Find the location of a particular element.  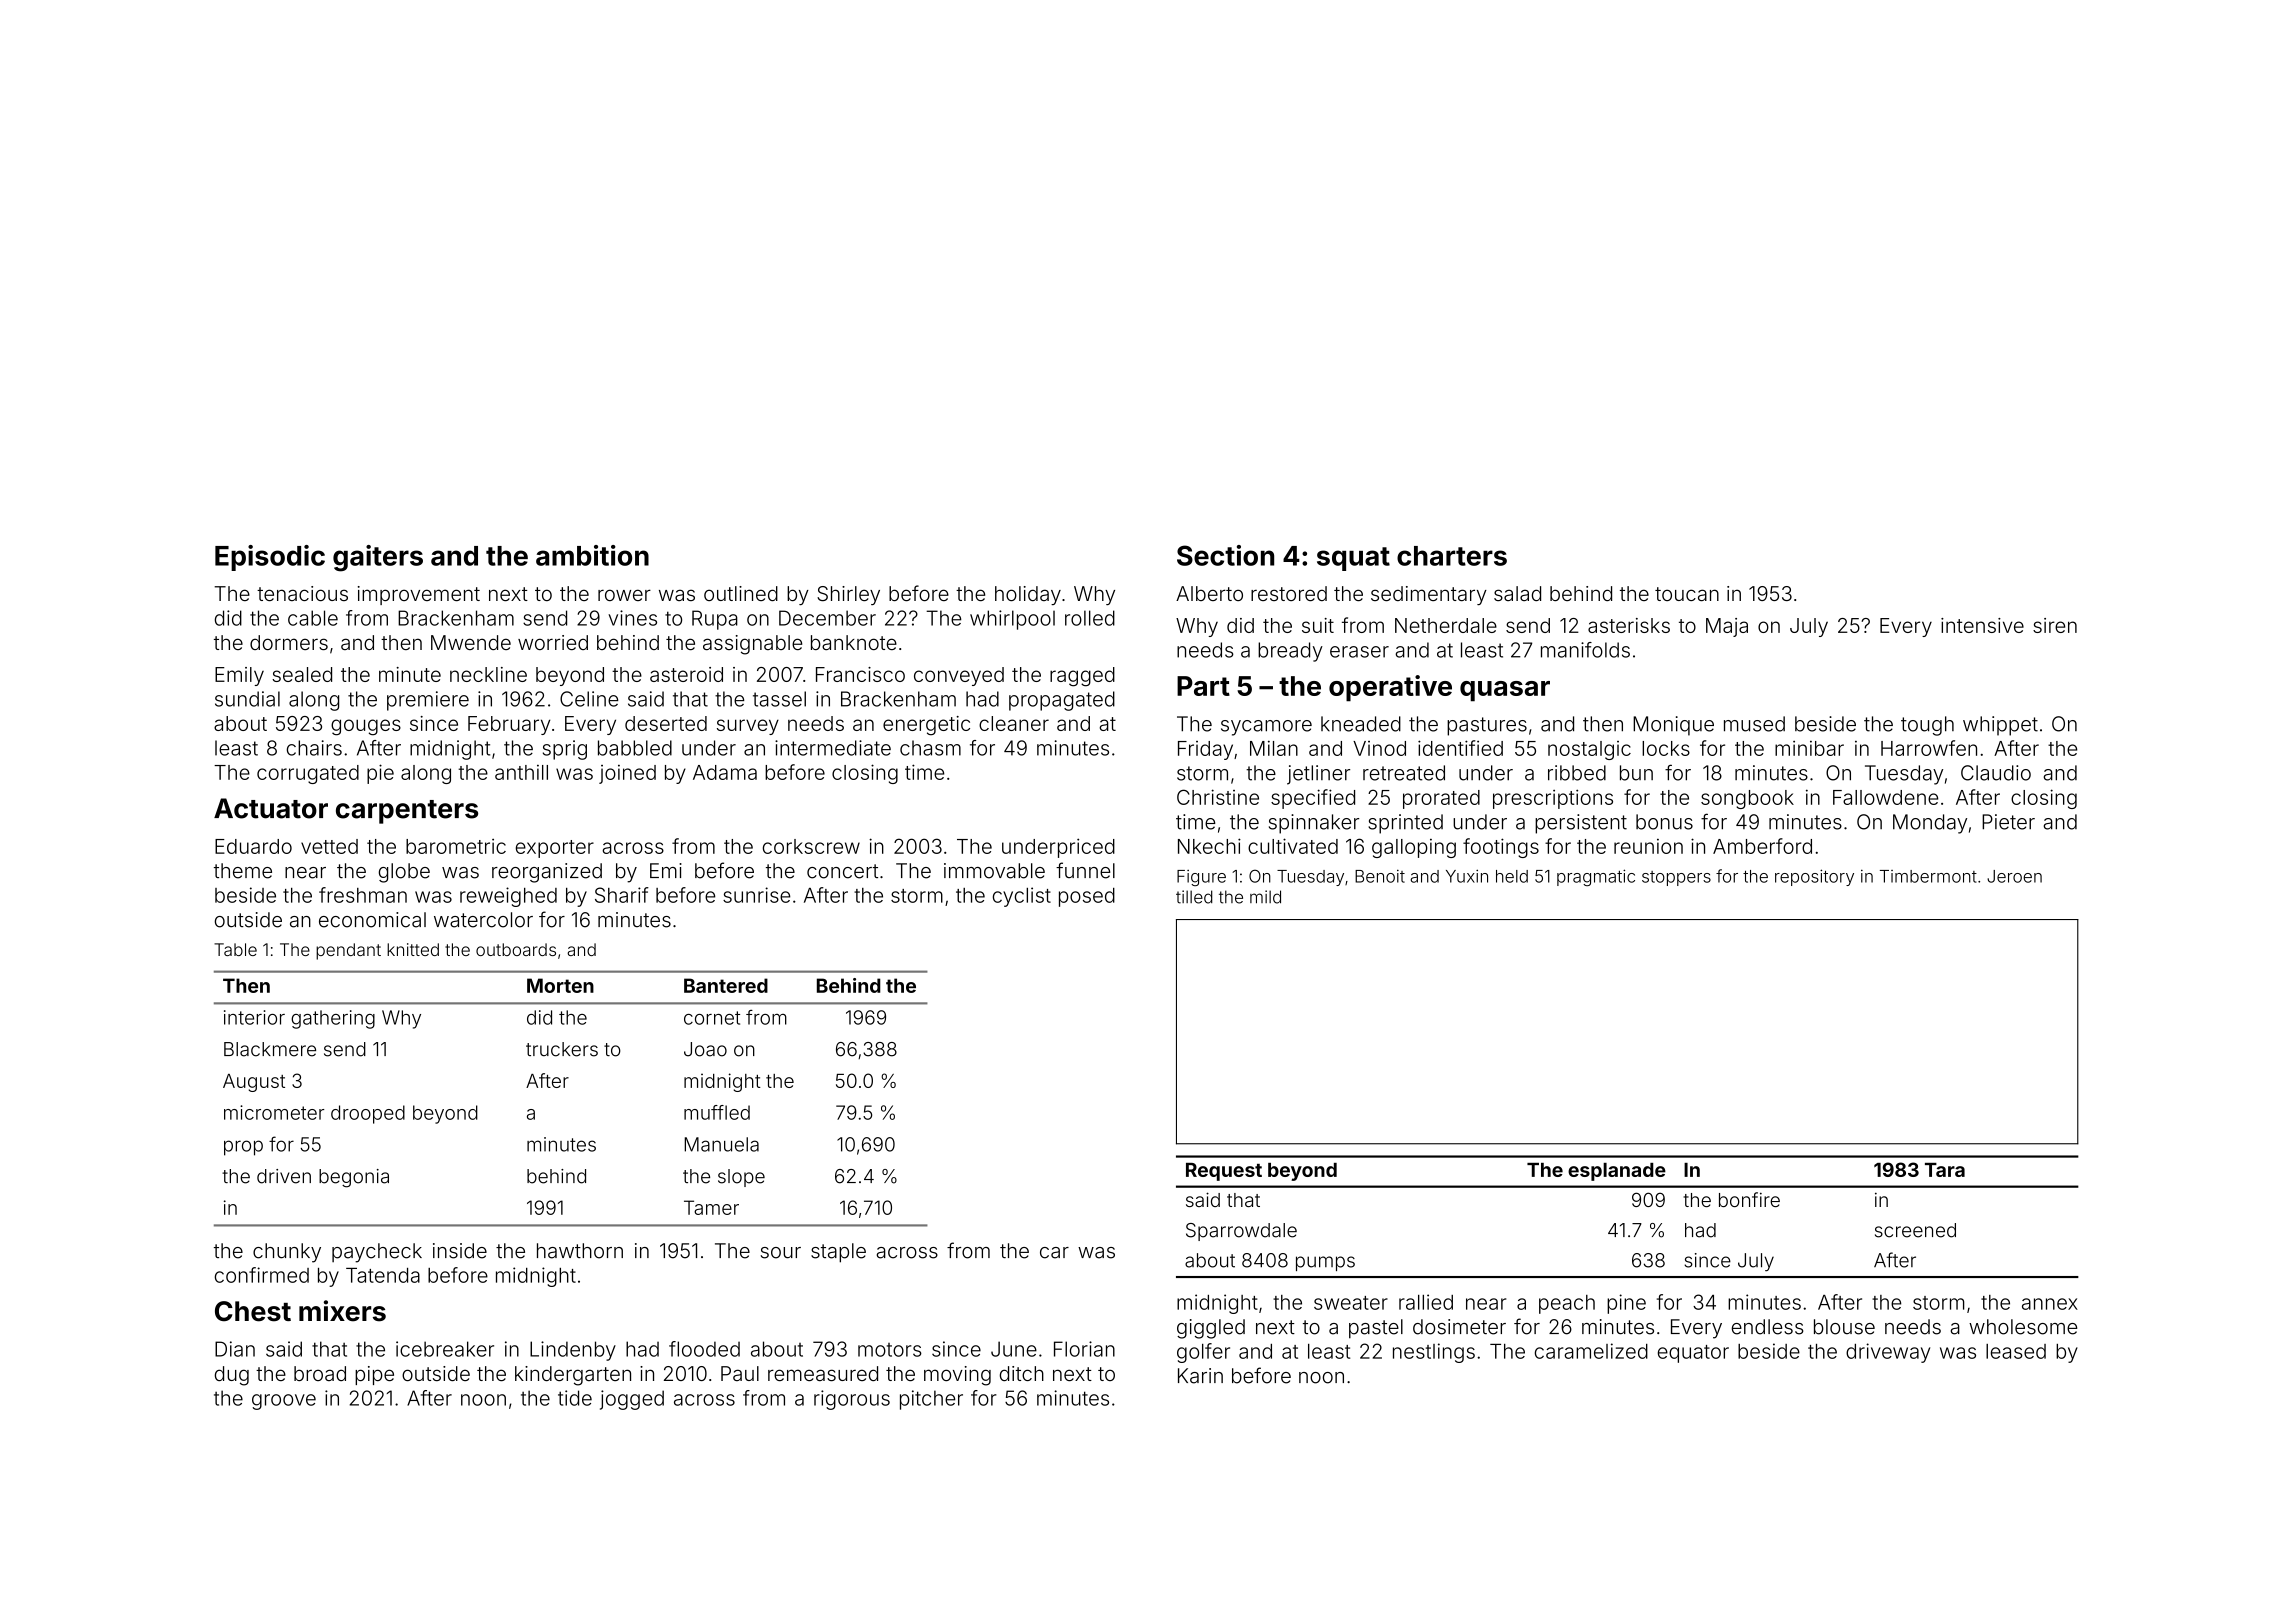

mixers is located at coordinates (342, 1311).
